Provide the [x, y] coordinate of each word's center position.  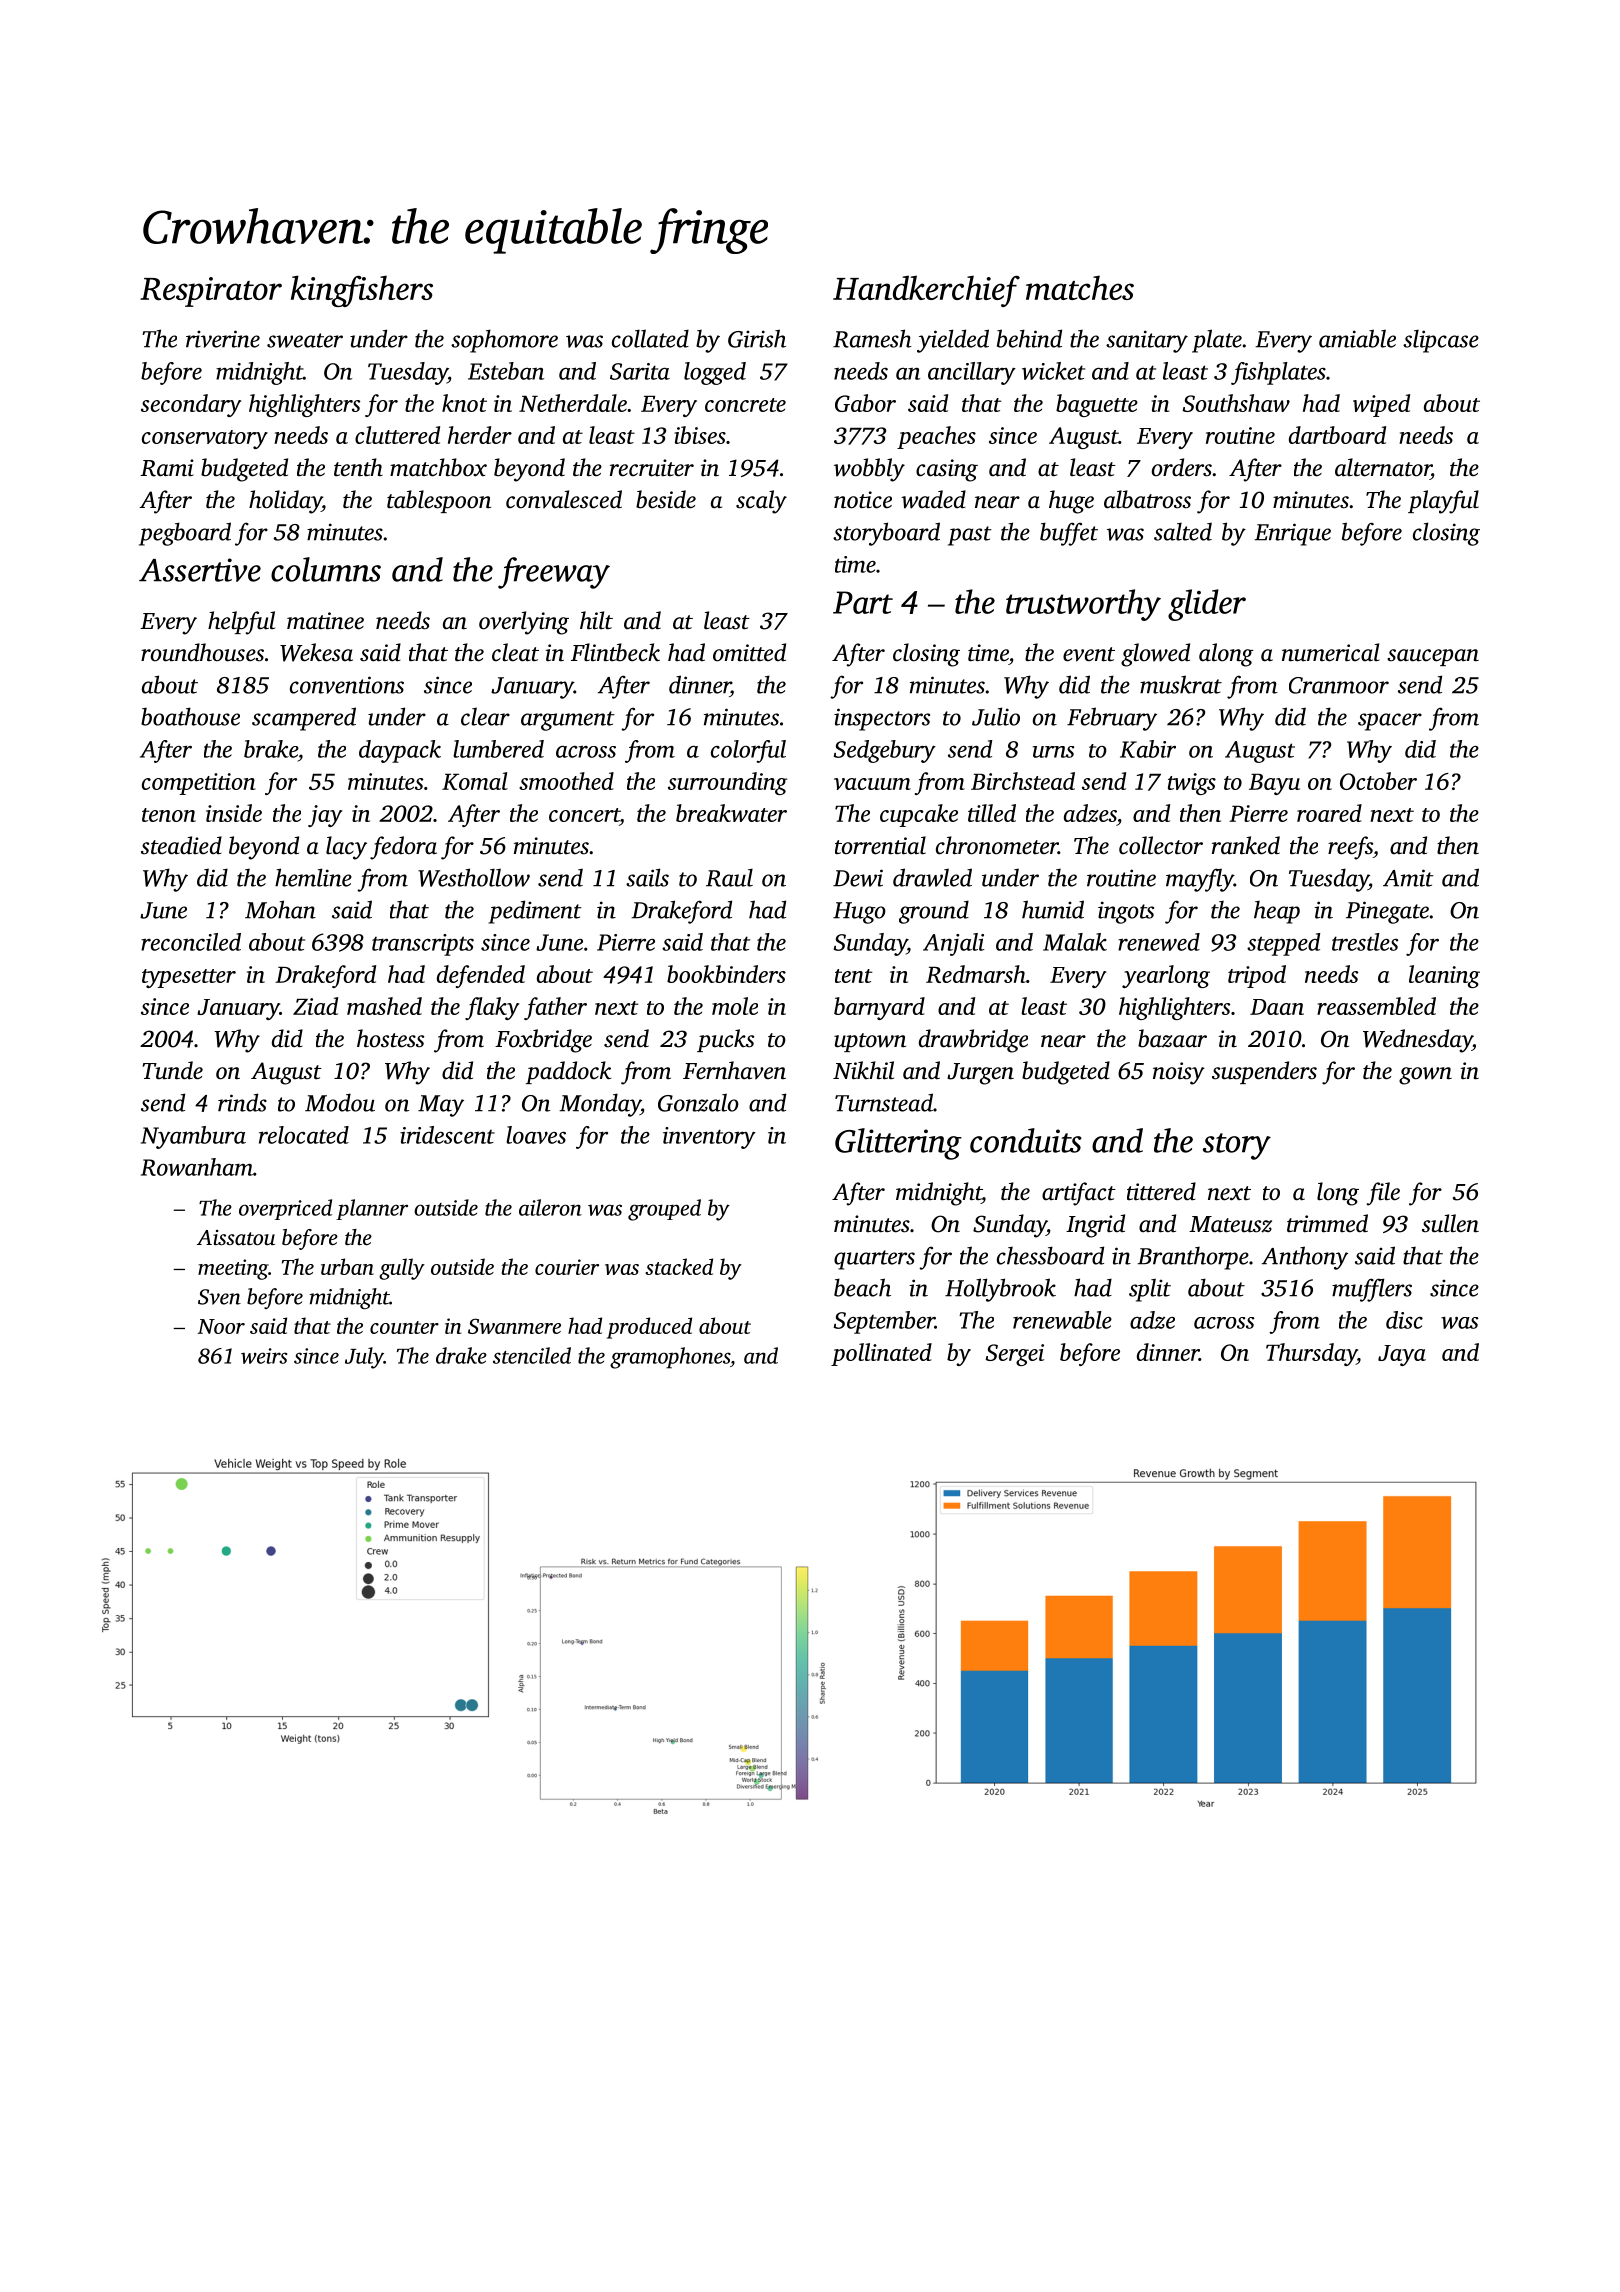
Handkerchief [926, 291]
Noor [221, 1326]
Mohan [280, 909]
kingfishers [362, 291]
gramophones [670, 1358]
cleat [515, 652]
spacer [1390, 722]
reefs [1350, 848]
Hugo [859, 913]
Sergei [1014, 1355]
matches [1080, 287]
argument [568, 721]
